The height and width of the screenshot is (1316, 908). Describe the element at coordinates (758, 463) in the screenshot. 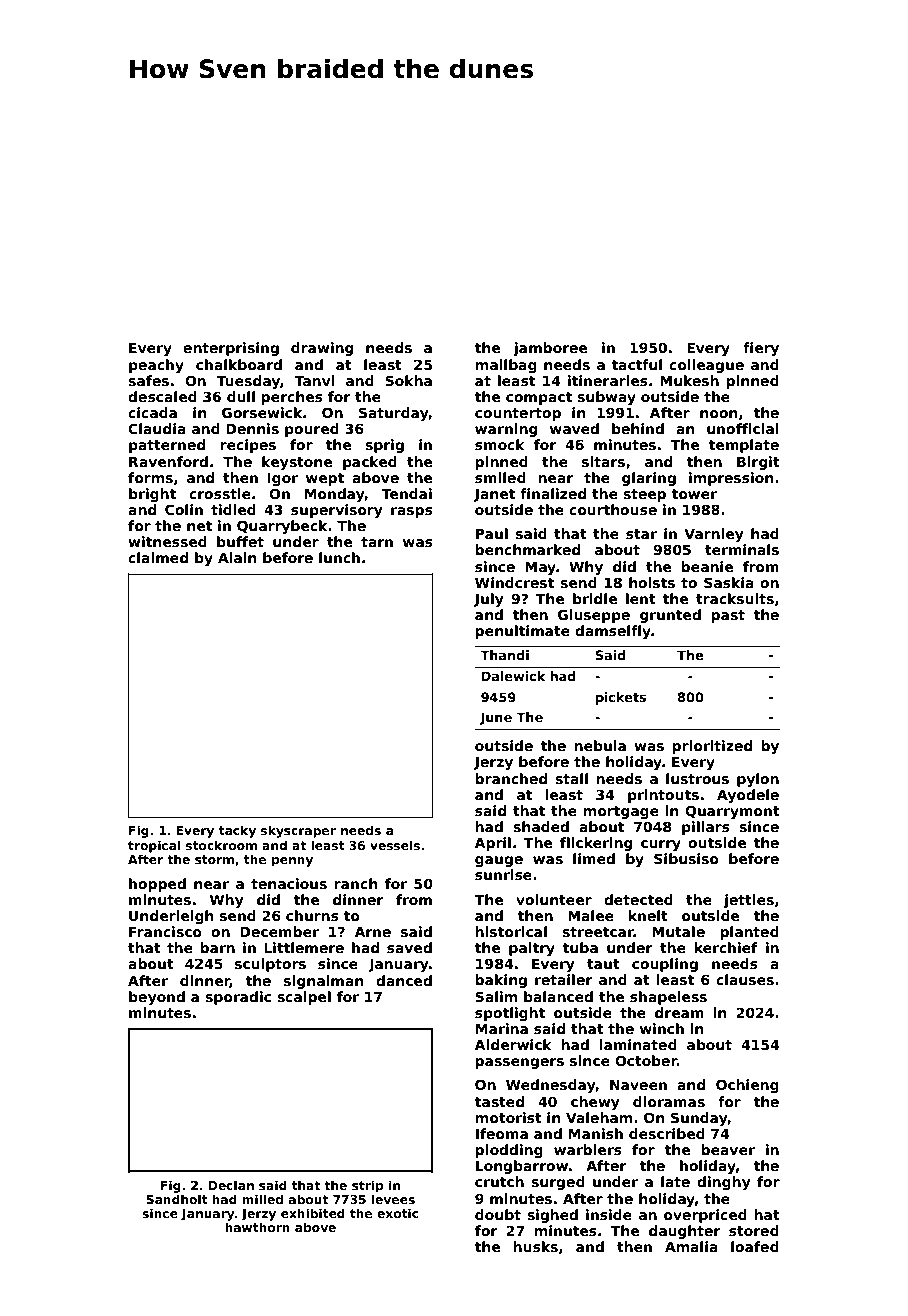

I see `Birgit` at that location.
